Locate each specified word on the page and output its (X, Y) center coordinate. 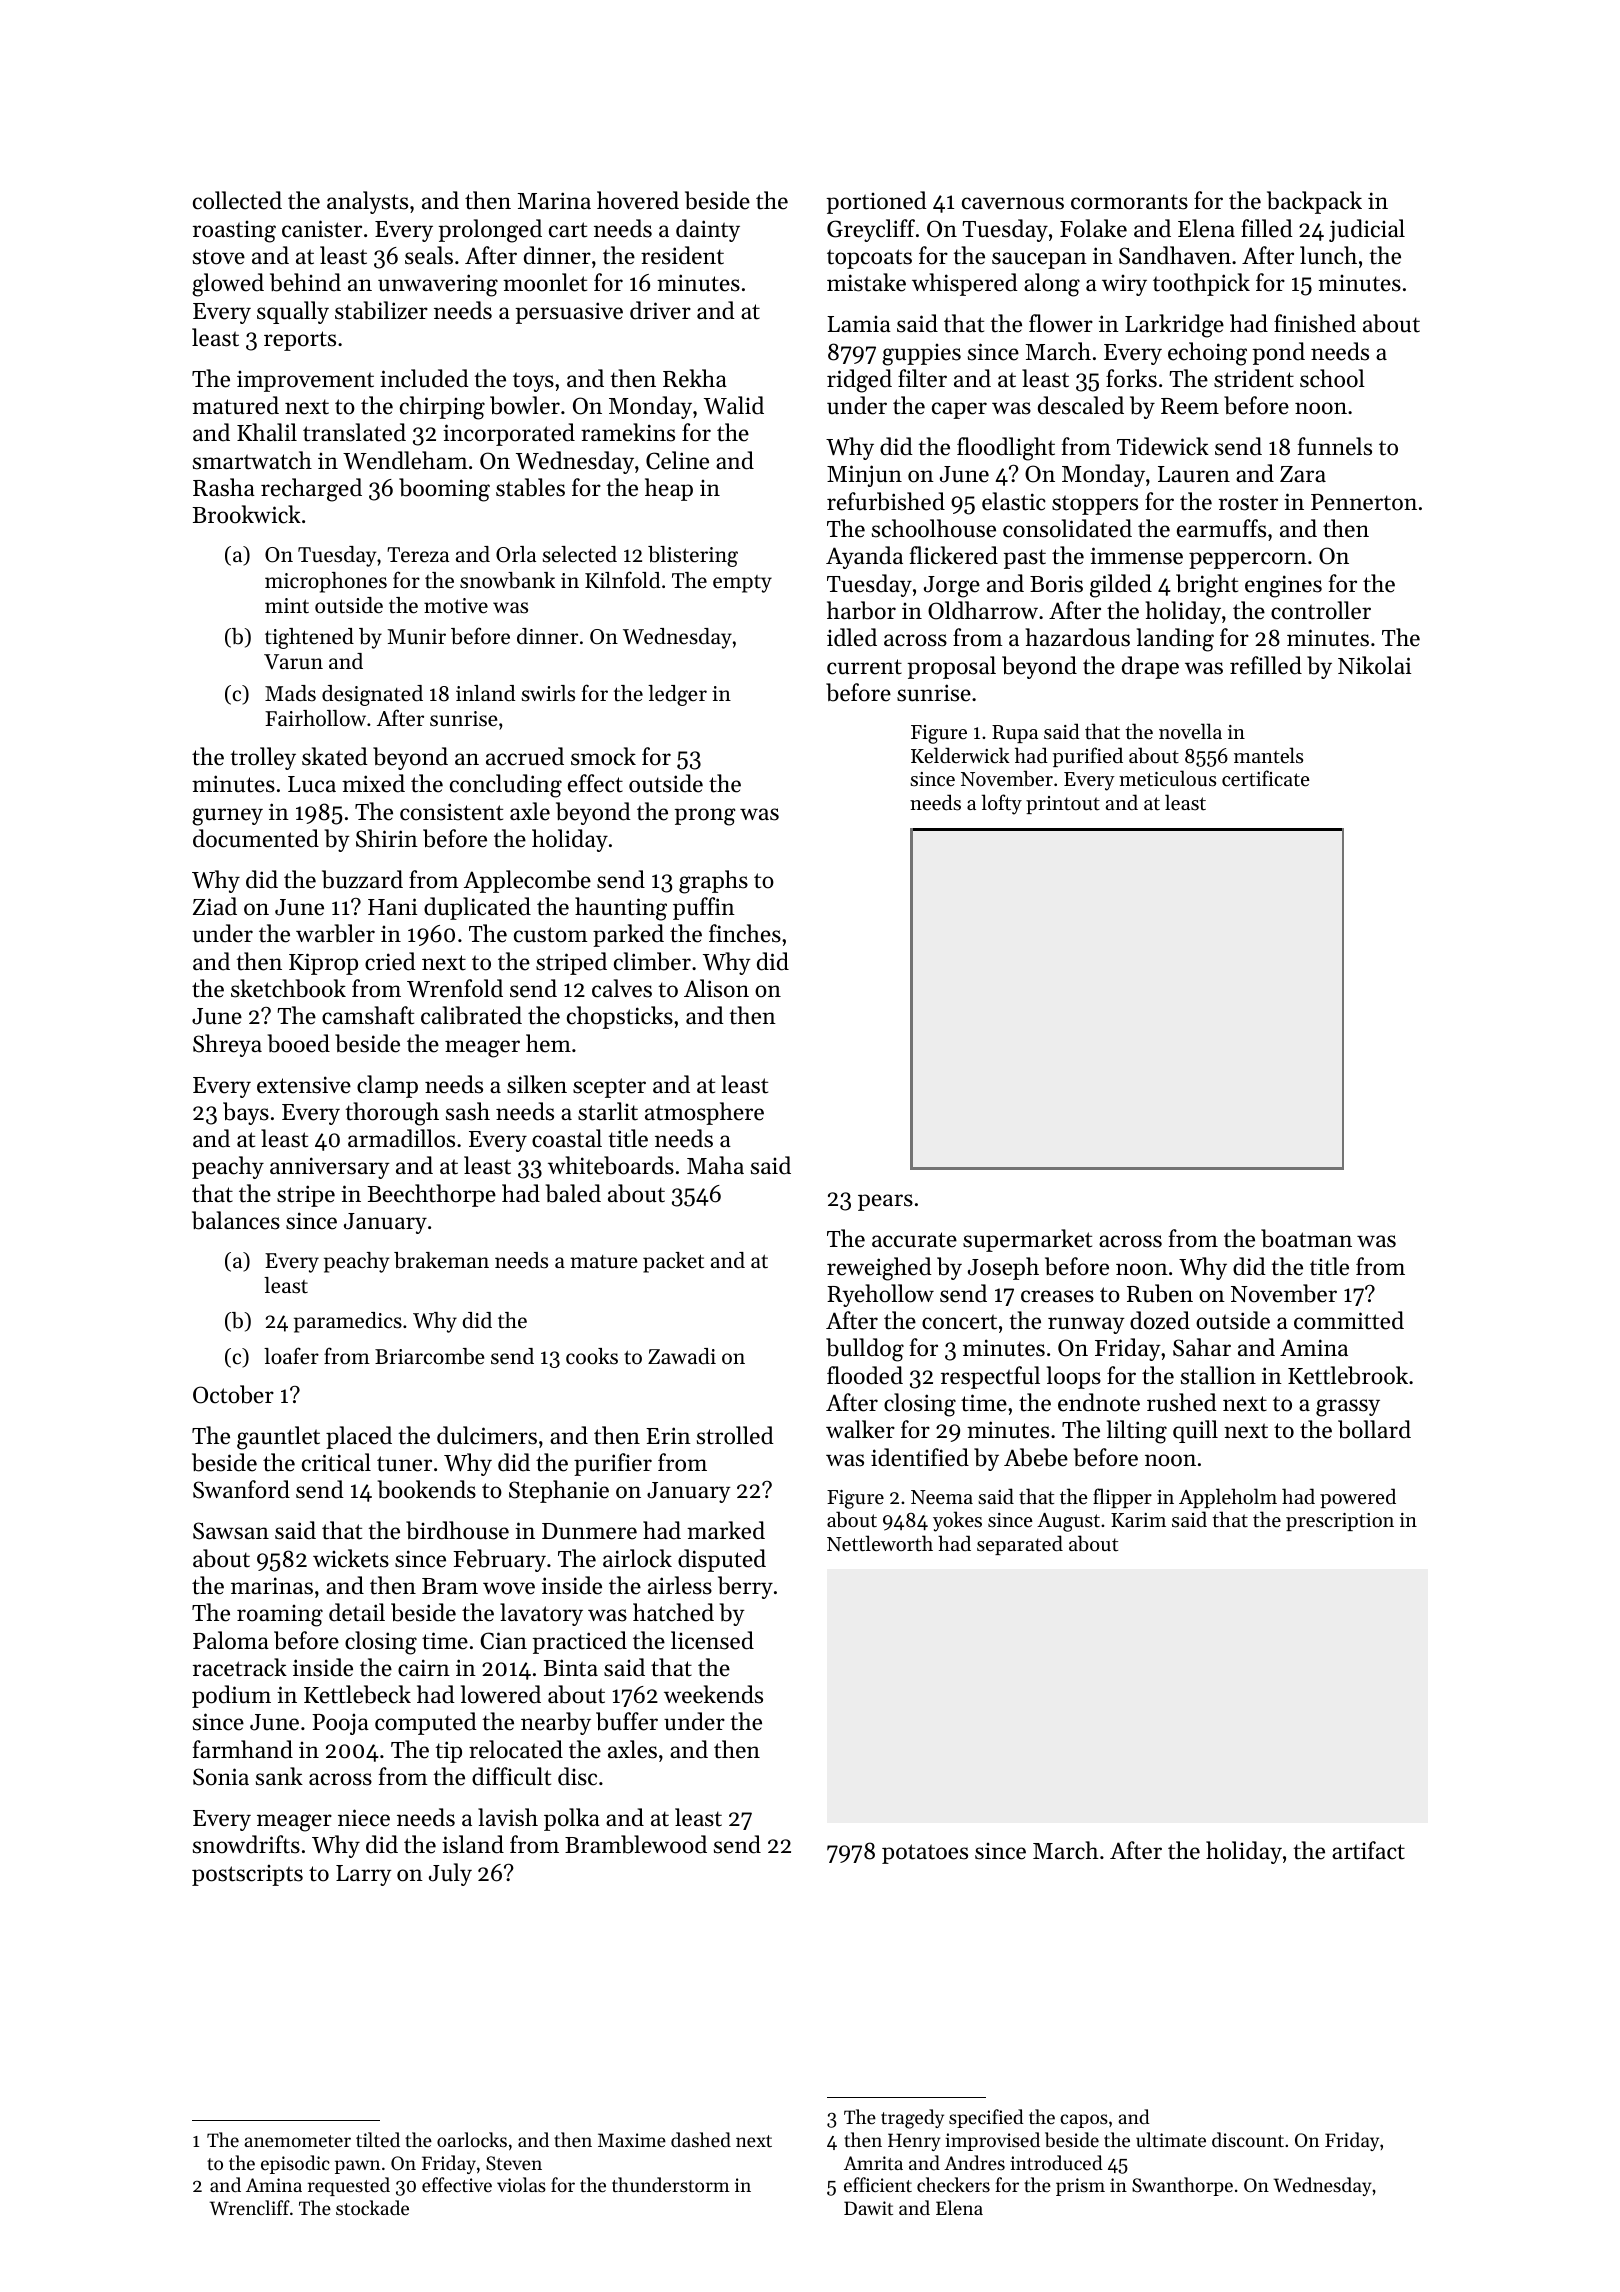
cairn (424, 1668)
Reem (1190, 406)
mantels (1268, 755)
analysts (367, 202)
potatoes (925, 1854)
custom (551, 935)
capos (1084, 2121)
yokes (957, 1521)
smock (603, 756)
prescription (1340, 1522)
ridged (859, 381)
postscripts (247, 1875)
